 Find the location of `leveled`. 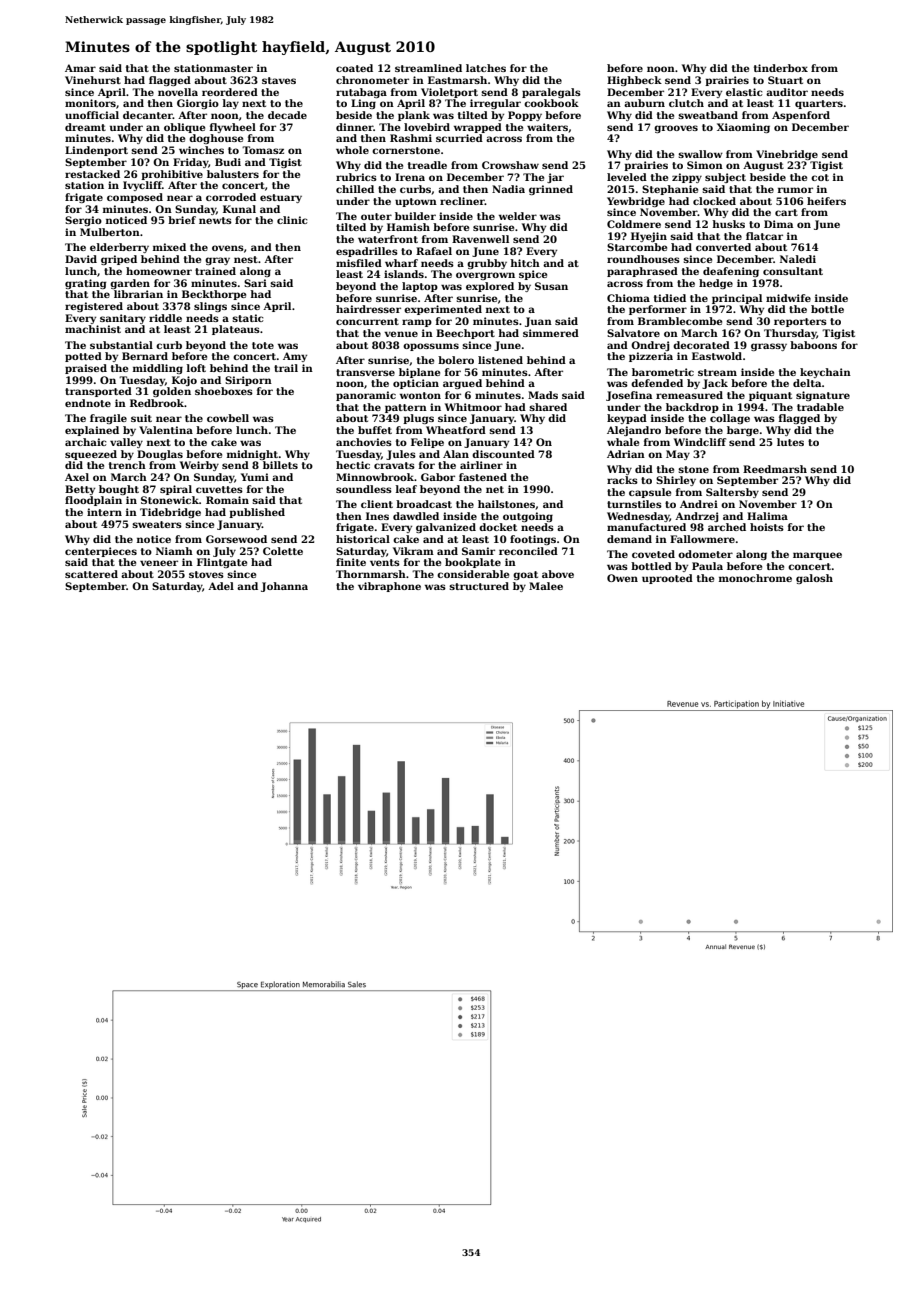

leveled is located at coordinates (627, 177).
